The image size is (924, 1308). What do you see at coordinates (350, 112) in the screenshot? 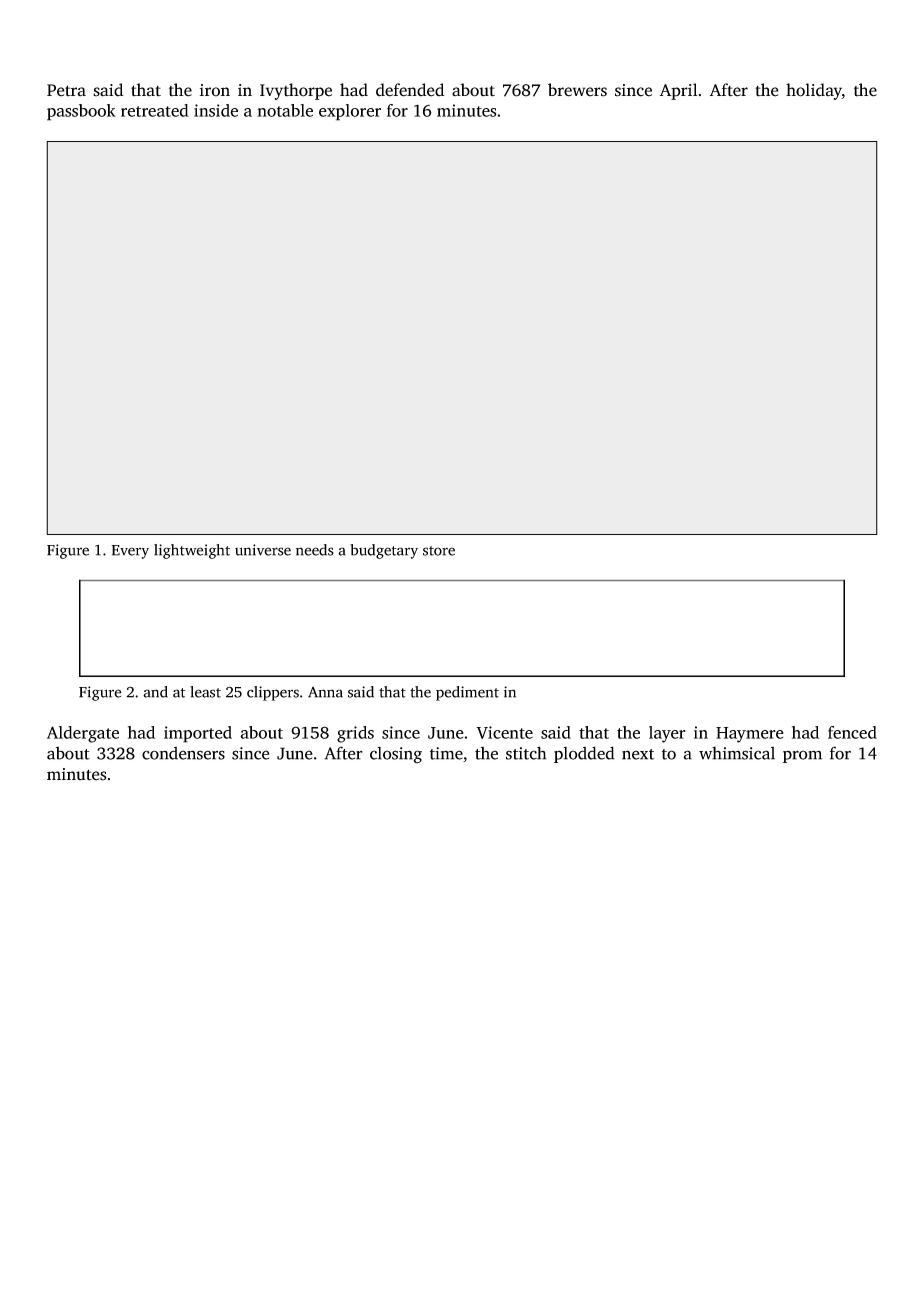
I see `explorer` at bounding box center [350, 112].
